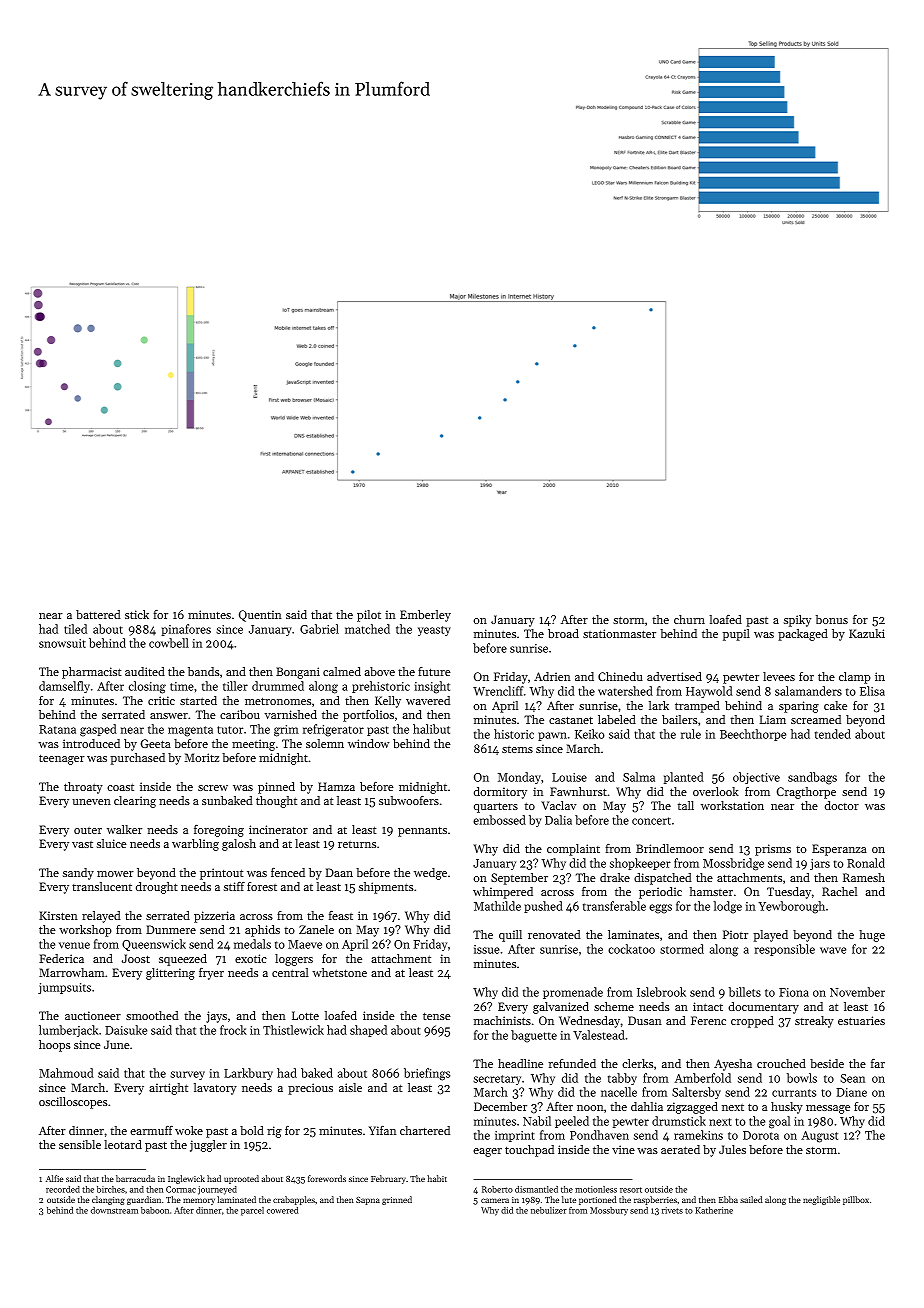  Describe the element at coordinates (864, 877) in the document. I see `Ramesh` at that location.
